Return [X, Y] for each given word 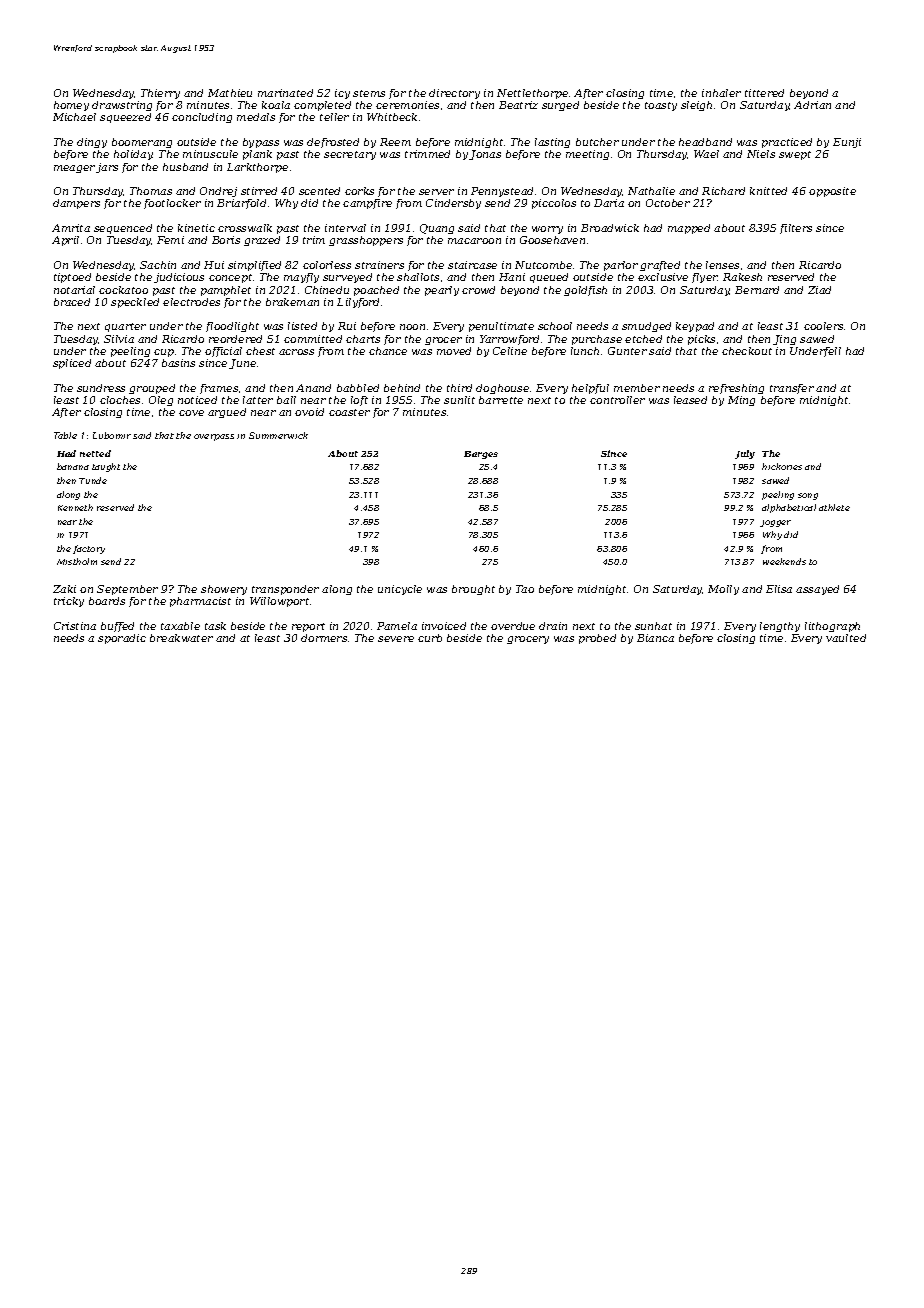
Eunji [847, 143]
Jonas [485, 155]
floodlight [232, 327]
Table [65, 435]
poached [376, 291]
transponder [285, 590]
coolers [823, 326]
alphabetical [789, 508]
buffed [117, 627]
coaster [349, 412]
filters [796, 229]
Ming [741, 401]
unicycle [400, 590]
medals [256, 117]
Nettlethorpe [532, 94]
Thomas [151, 191]
